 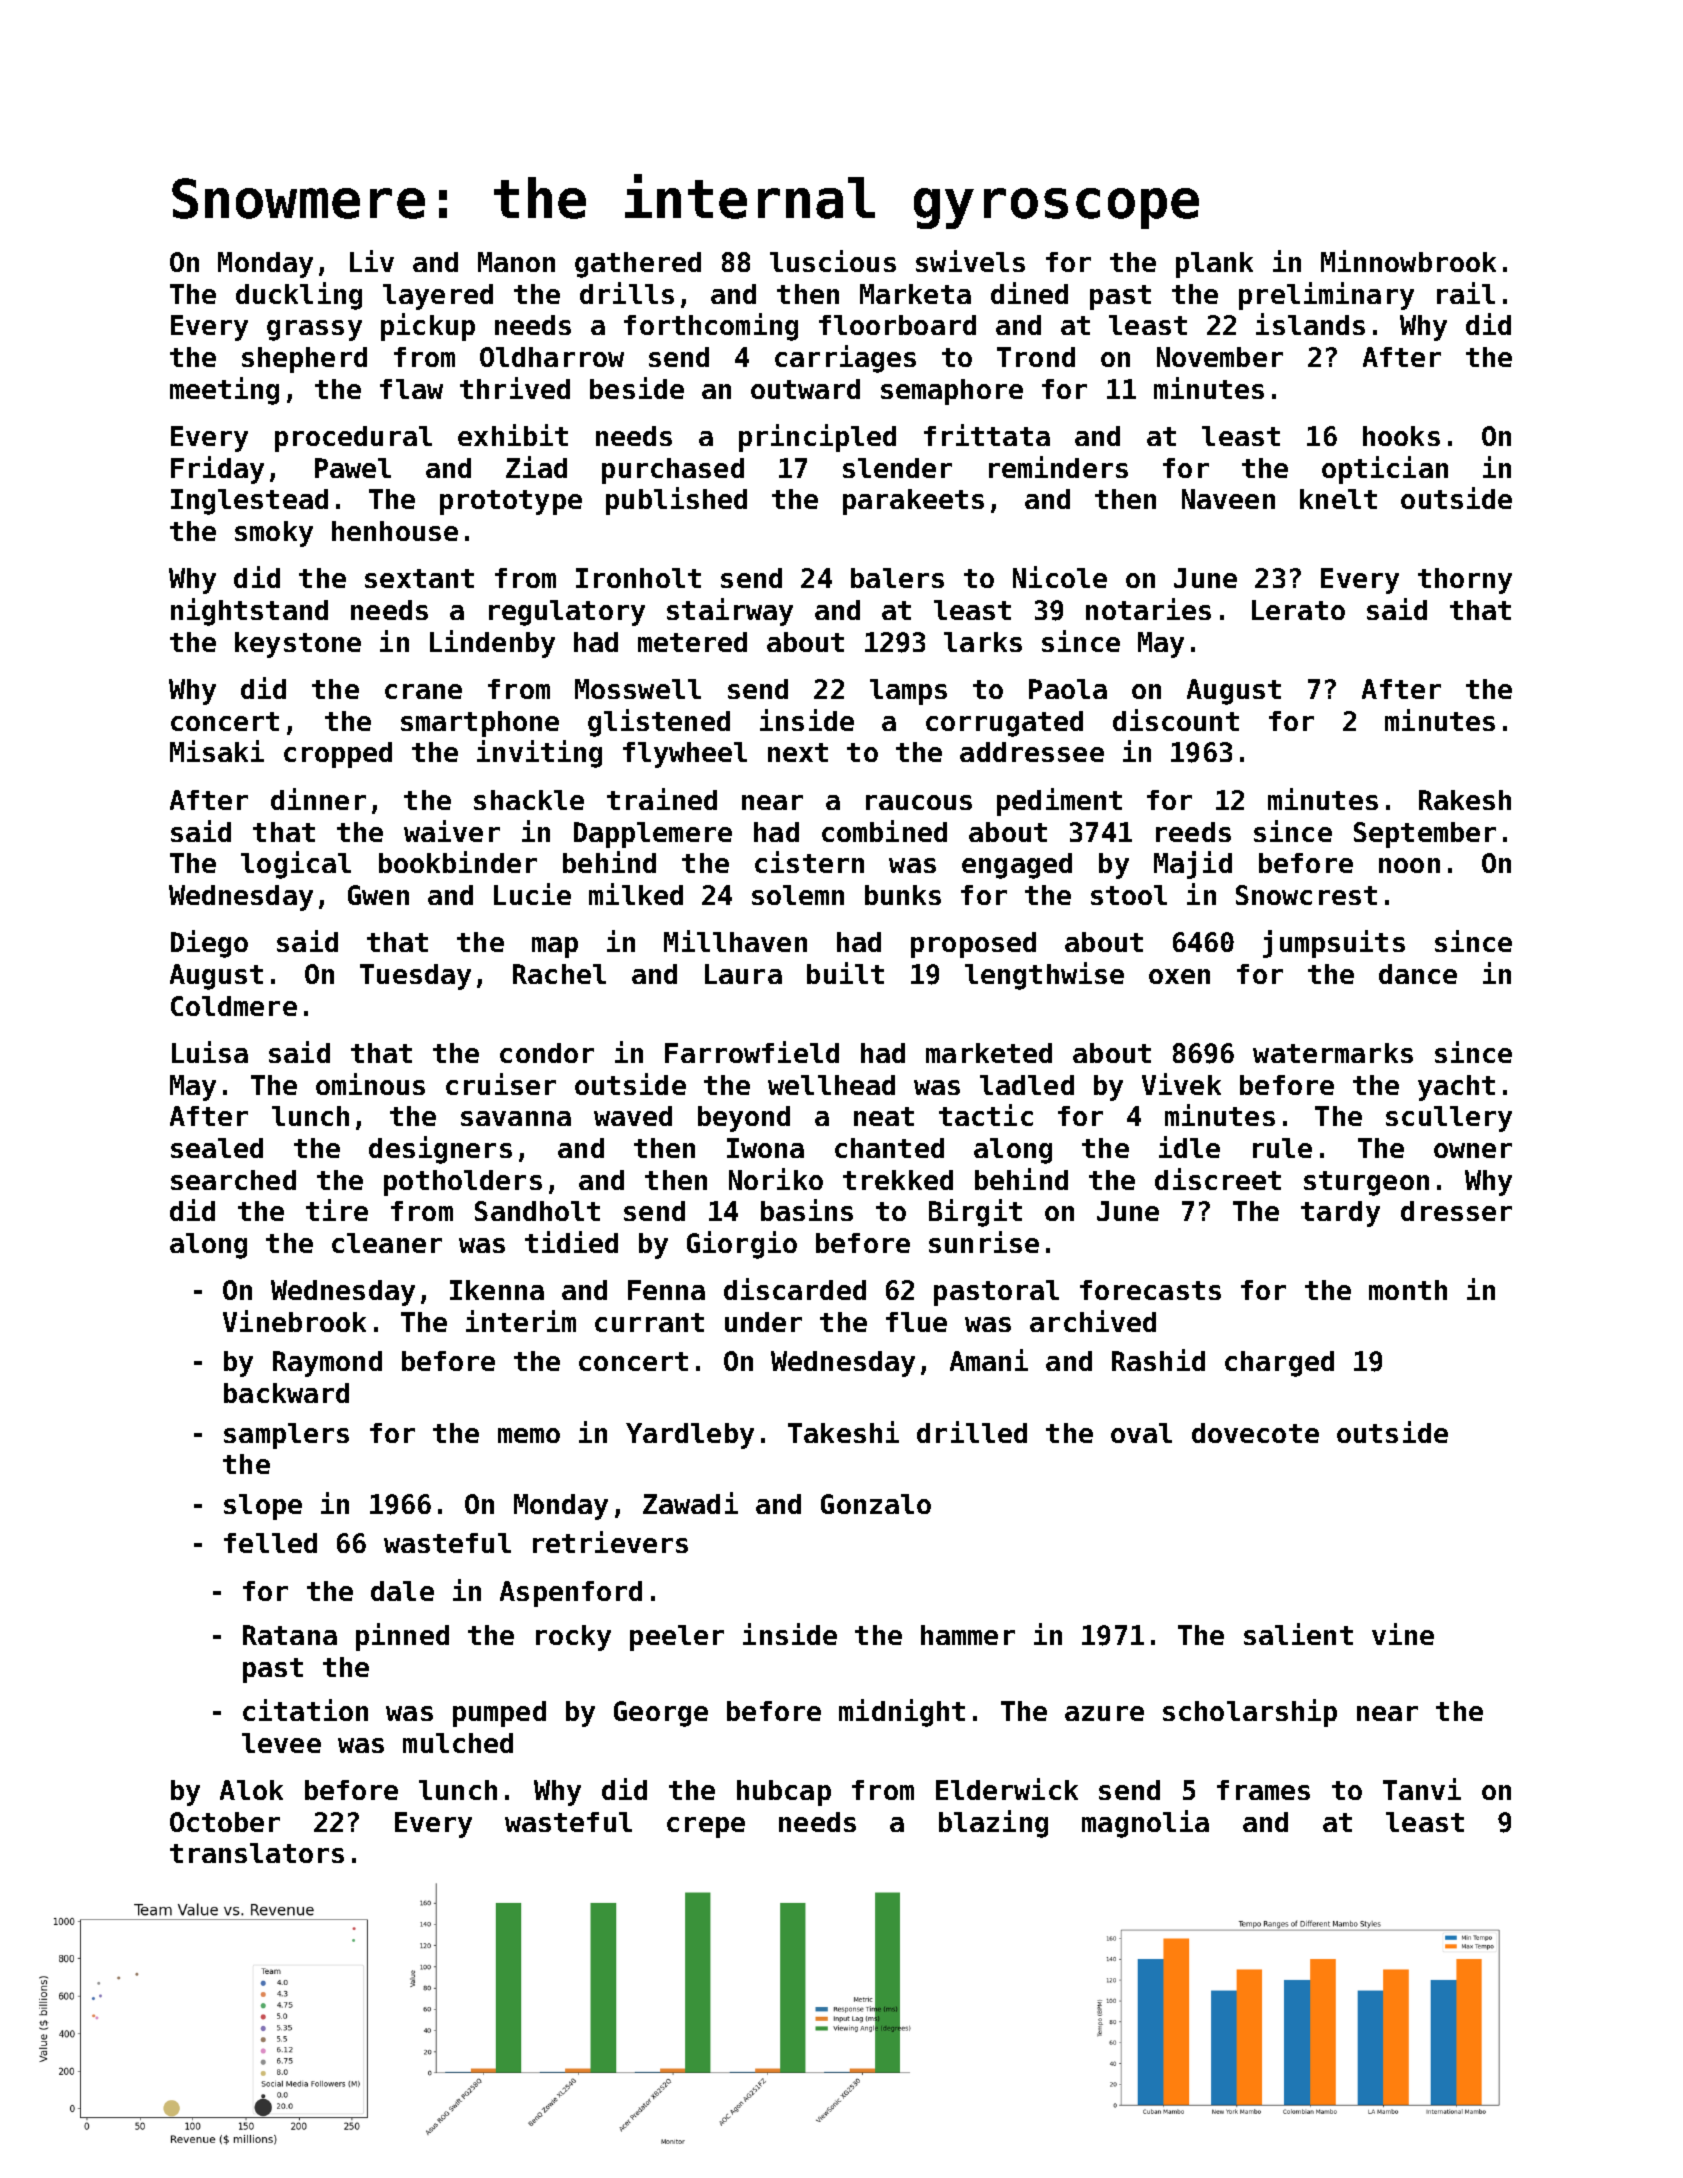 What do you see at coordinates (776, 1179) in the page?
I see `Noriko` at bounding box center [776, 1179].
